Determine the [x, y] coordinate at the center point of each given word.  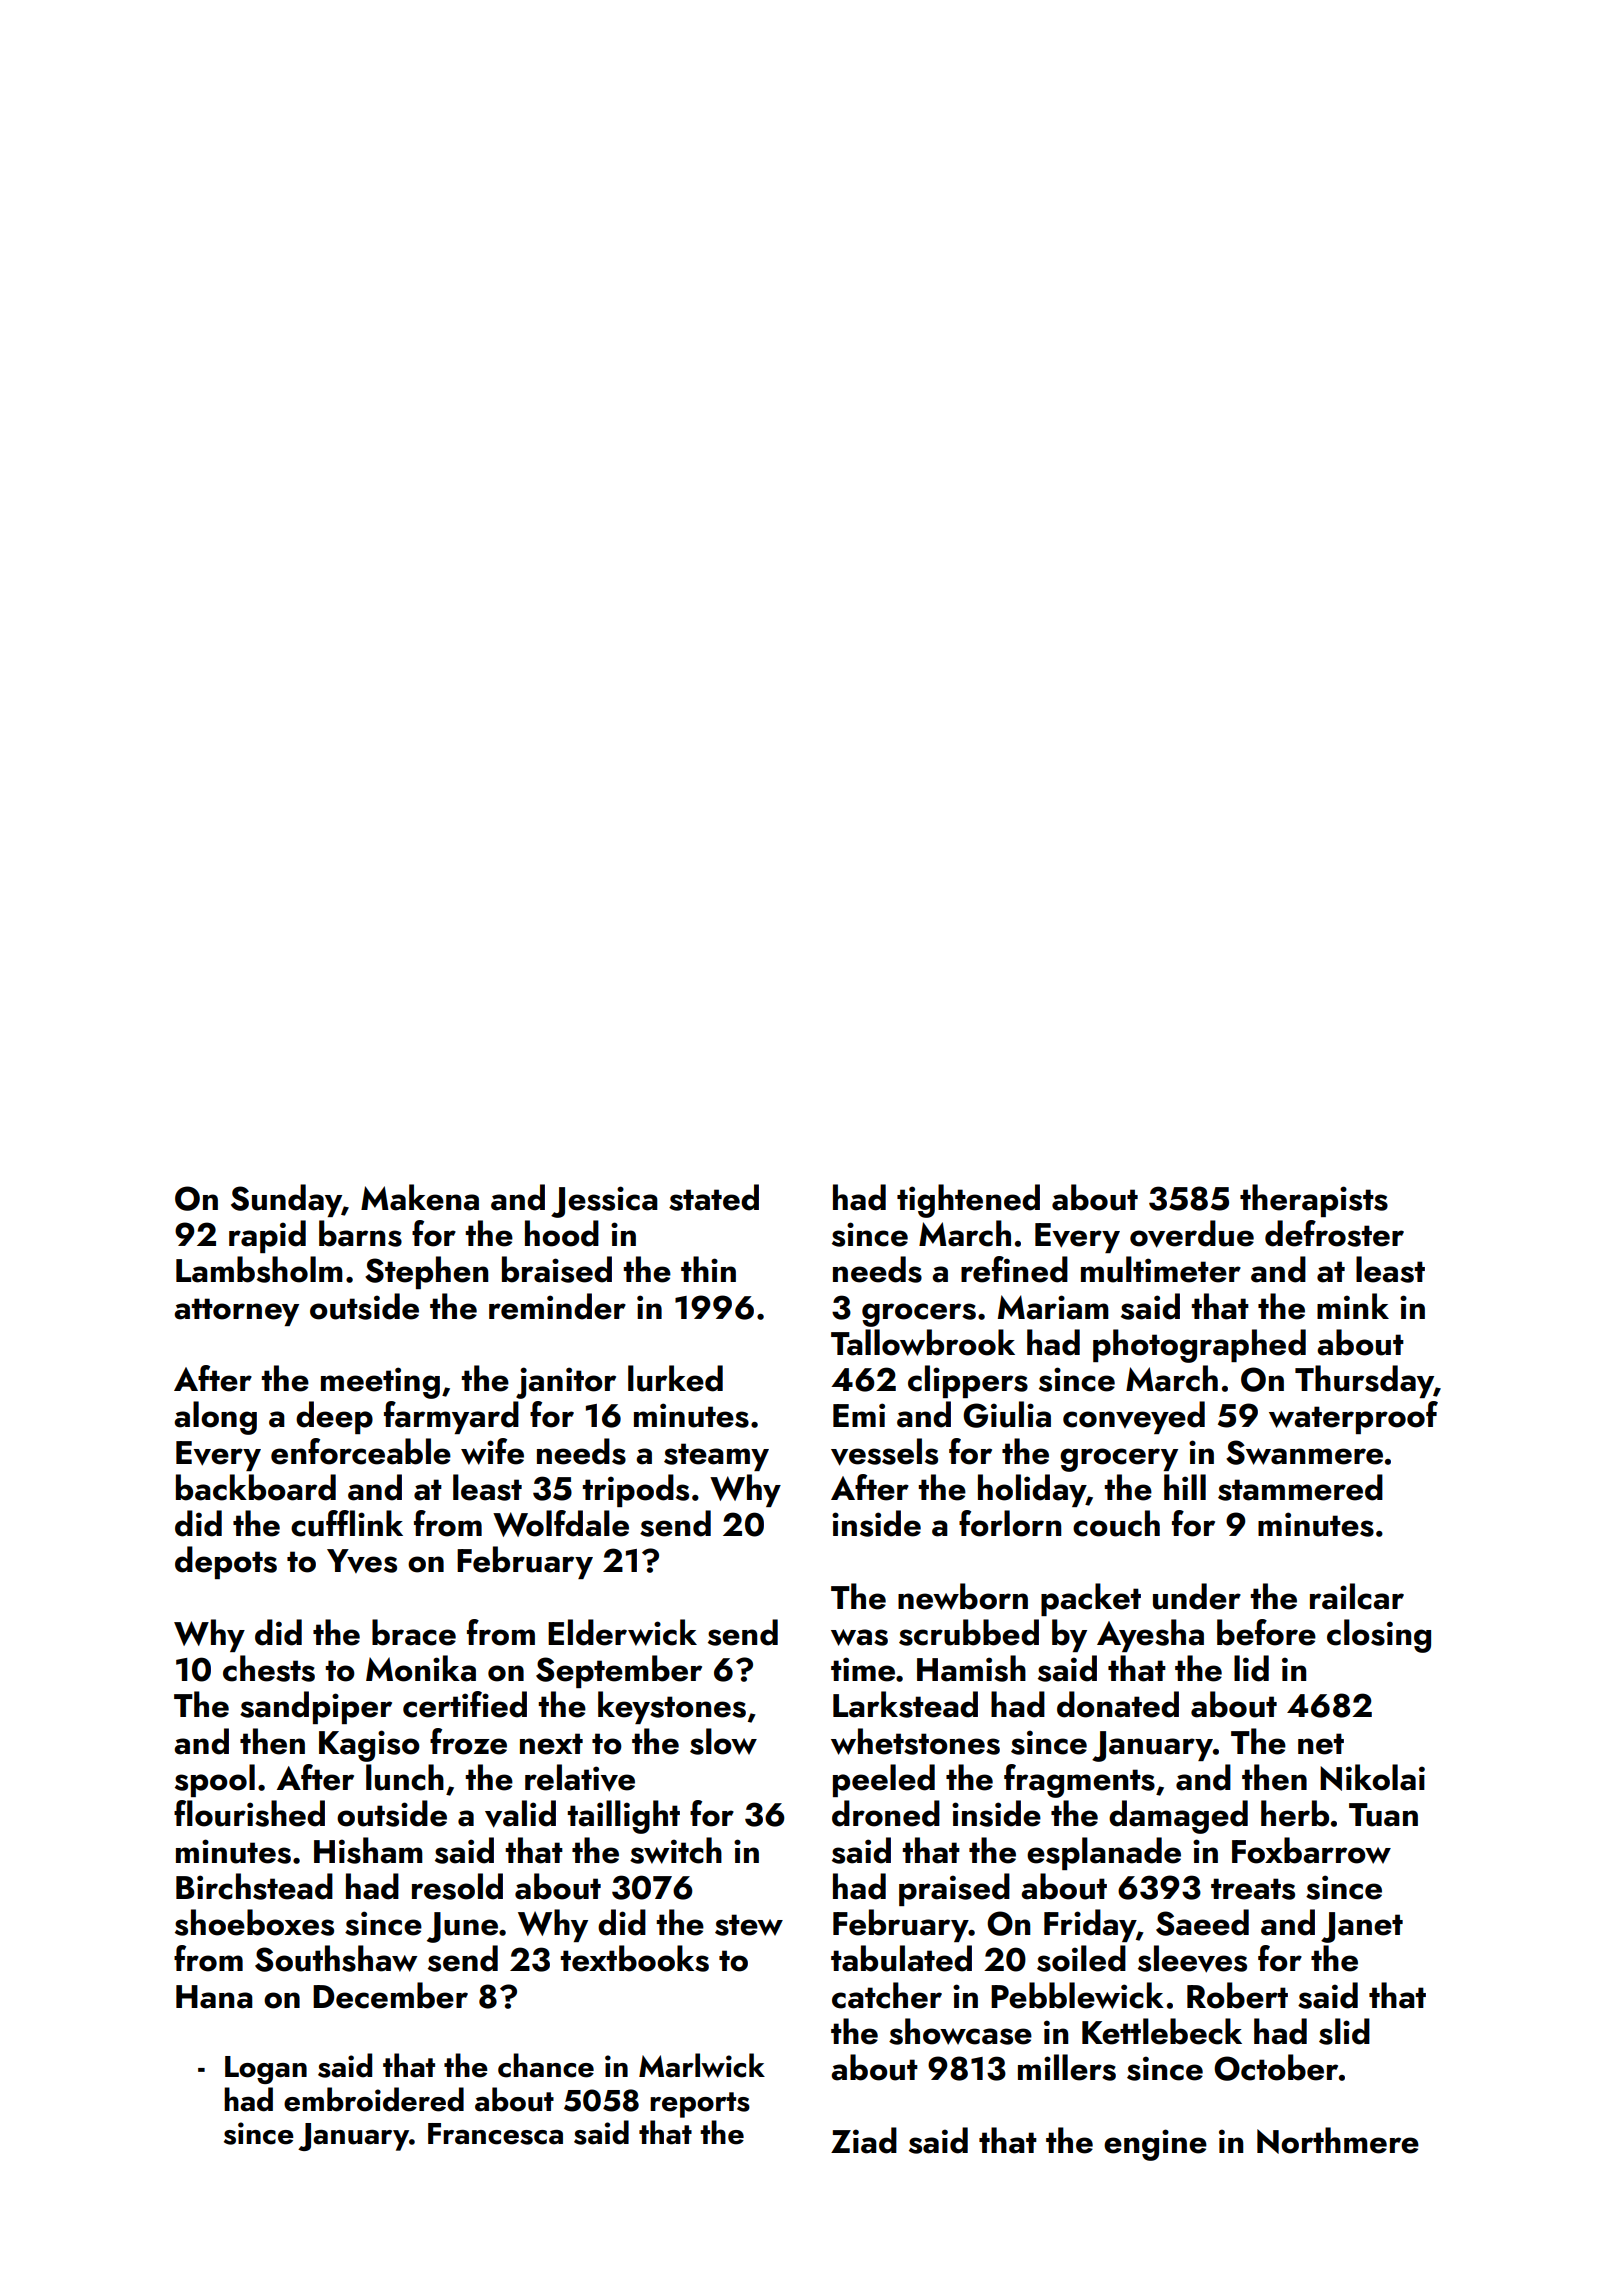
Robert [1237, 1995]
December [390, 1995]
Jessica [604, 1202]
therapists [1314, 1200]
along [215, 1418]
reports [700, 2105]
